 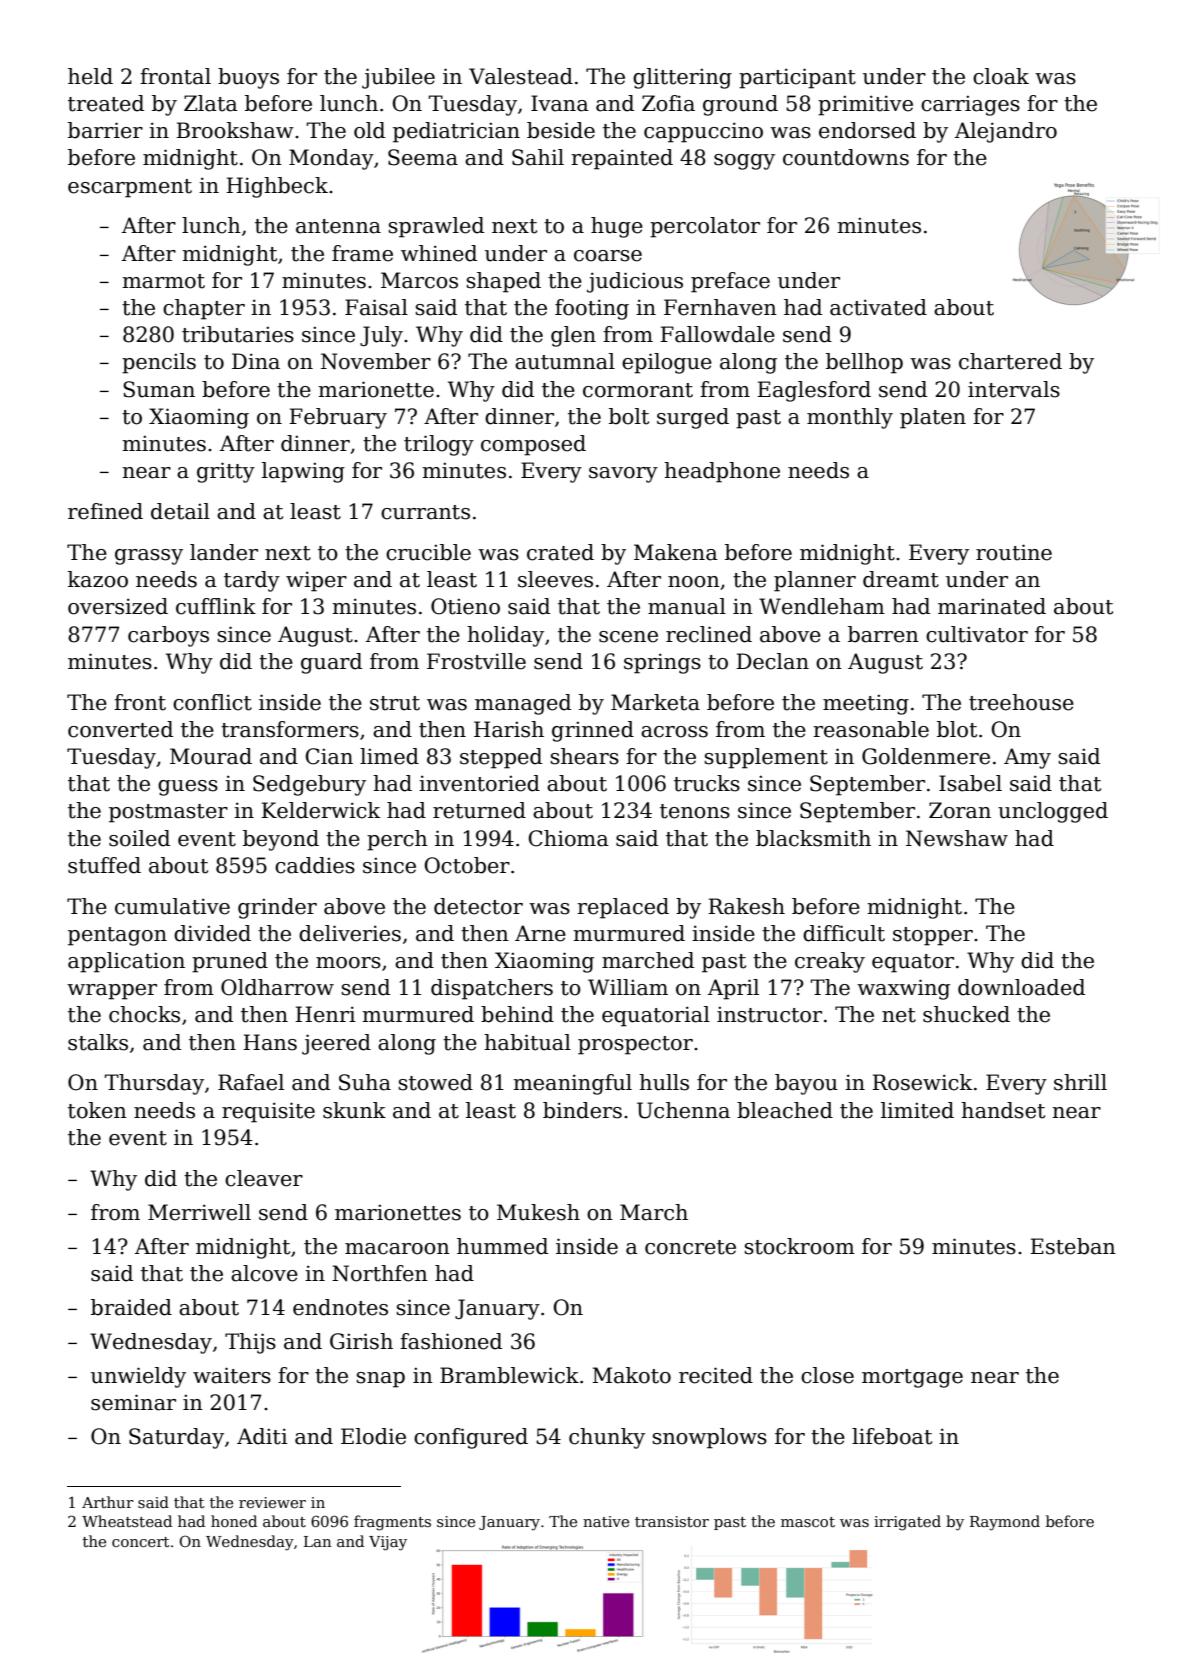 I want to click on difficult, so click(x=844, y=933).
